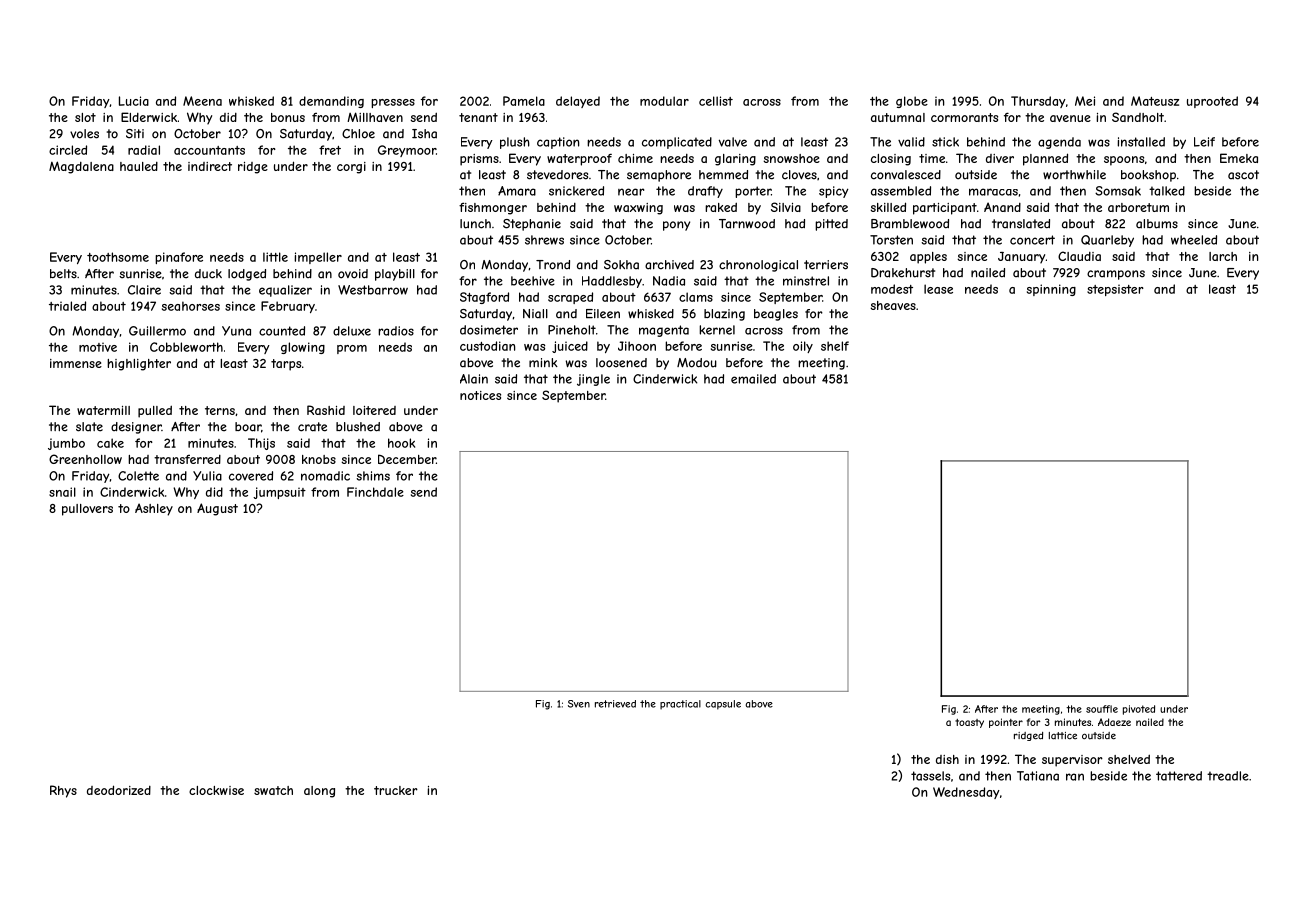 This document has height=924, width=1308. What do you see at coordinates (723, 705) in the document?
I see `capsule` at bounding box center [723, 705].
